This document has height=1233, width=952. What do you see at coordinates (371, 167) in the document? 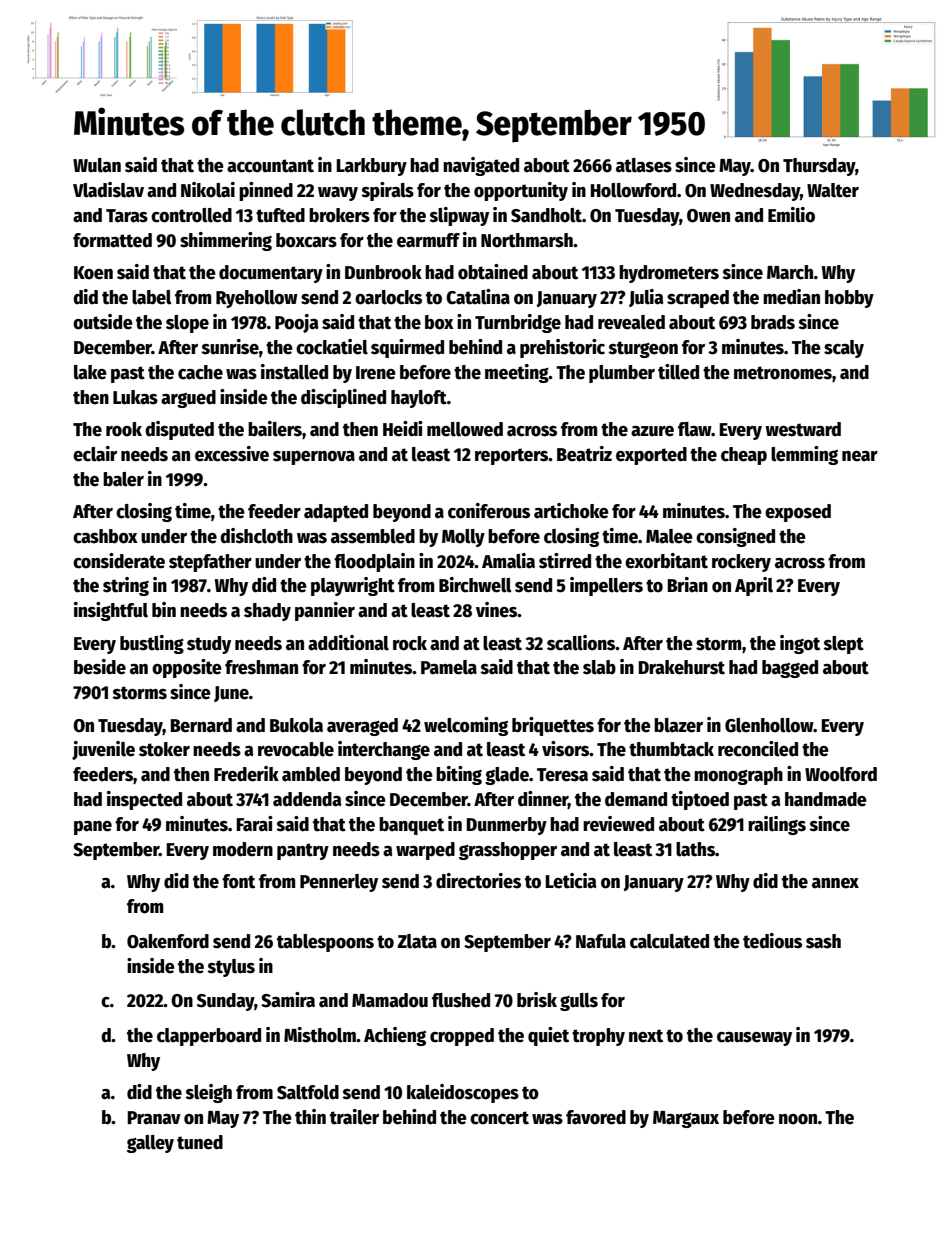
I see `Larkbury` at bounding box center [371, 167].
